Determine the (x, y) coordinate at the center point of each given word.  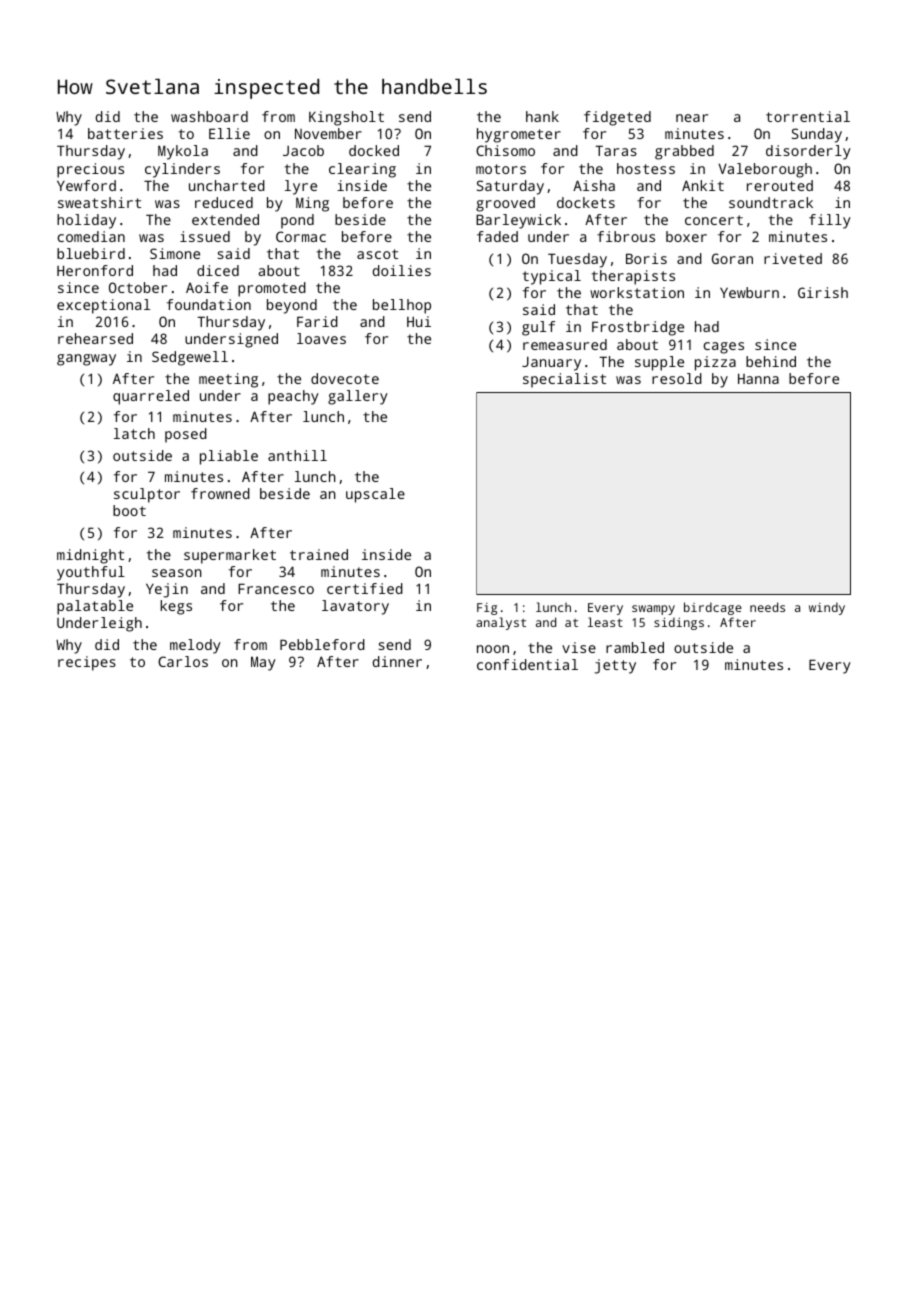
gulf (538, 328)
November (328, 133)
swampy (653, 610)
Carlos (183, 661)
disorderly (808, 152)
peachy (293, 397)
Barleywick (518, 221)
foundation (209, 304)
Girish (823, 292)
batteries (125, 133)
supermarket (230, 556)
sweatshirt (99, 202)
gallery (358, 397)
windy (827, 608)
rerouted (780, 185)
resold (677, 378)
